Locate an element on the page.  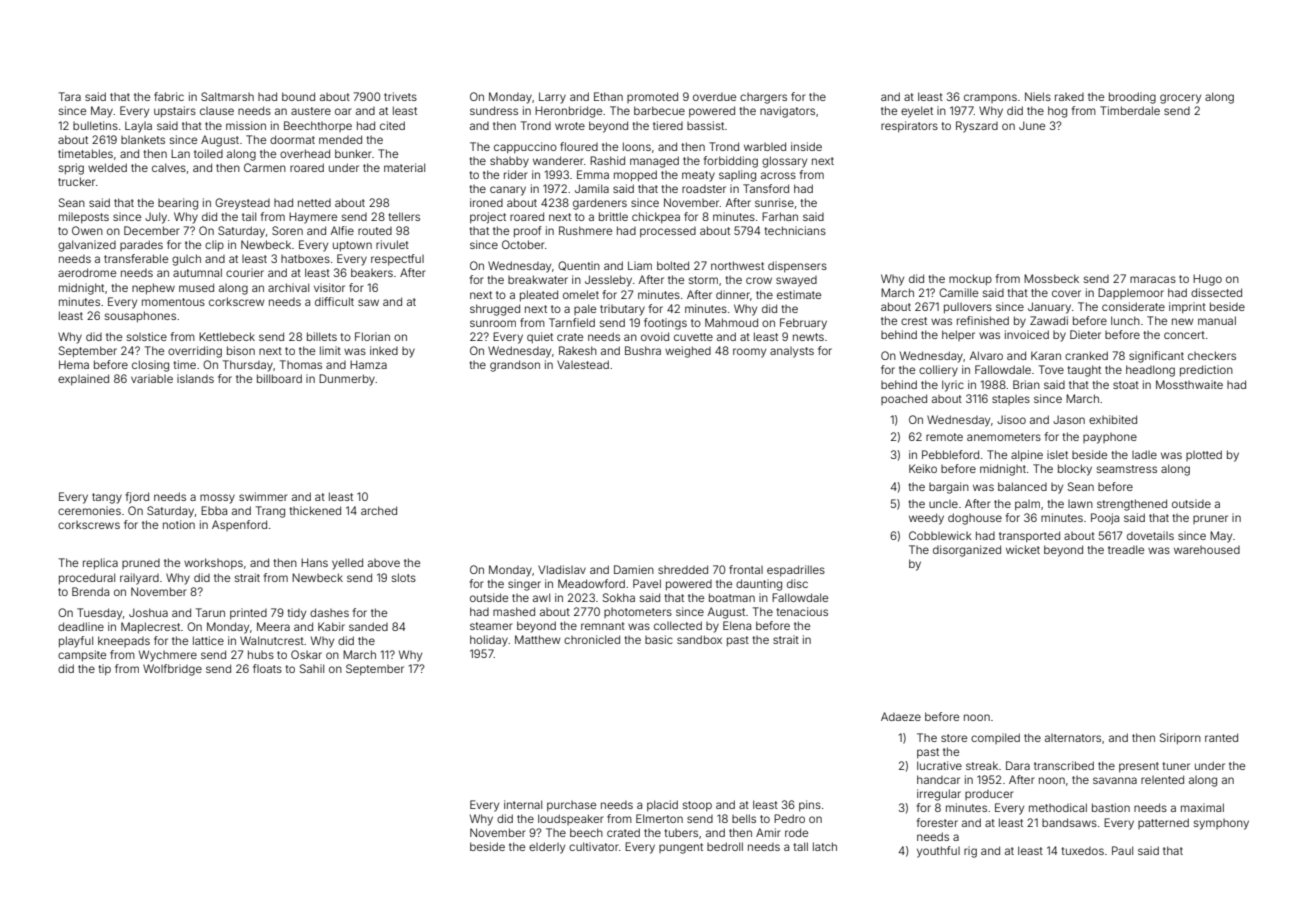
bound is located at coordinates (298, 96).
